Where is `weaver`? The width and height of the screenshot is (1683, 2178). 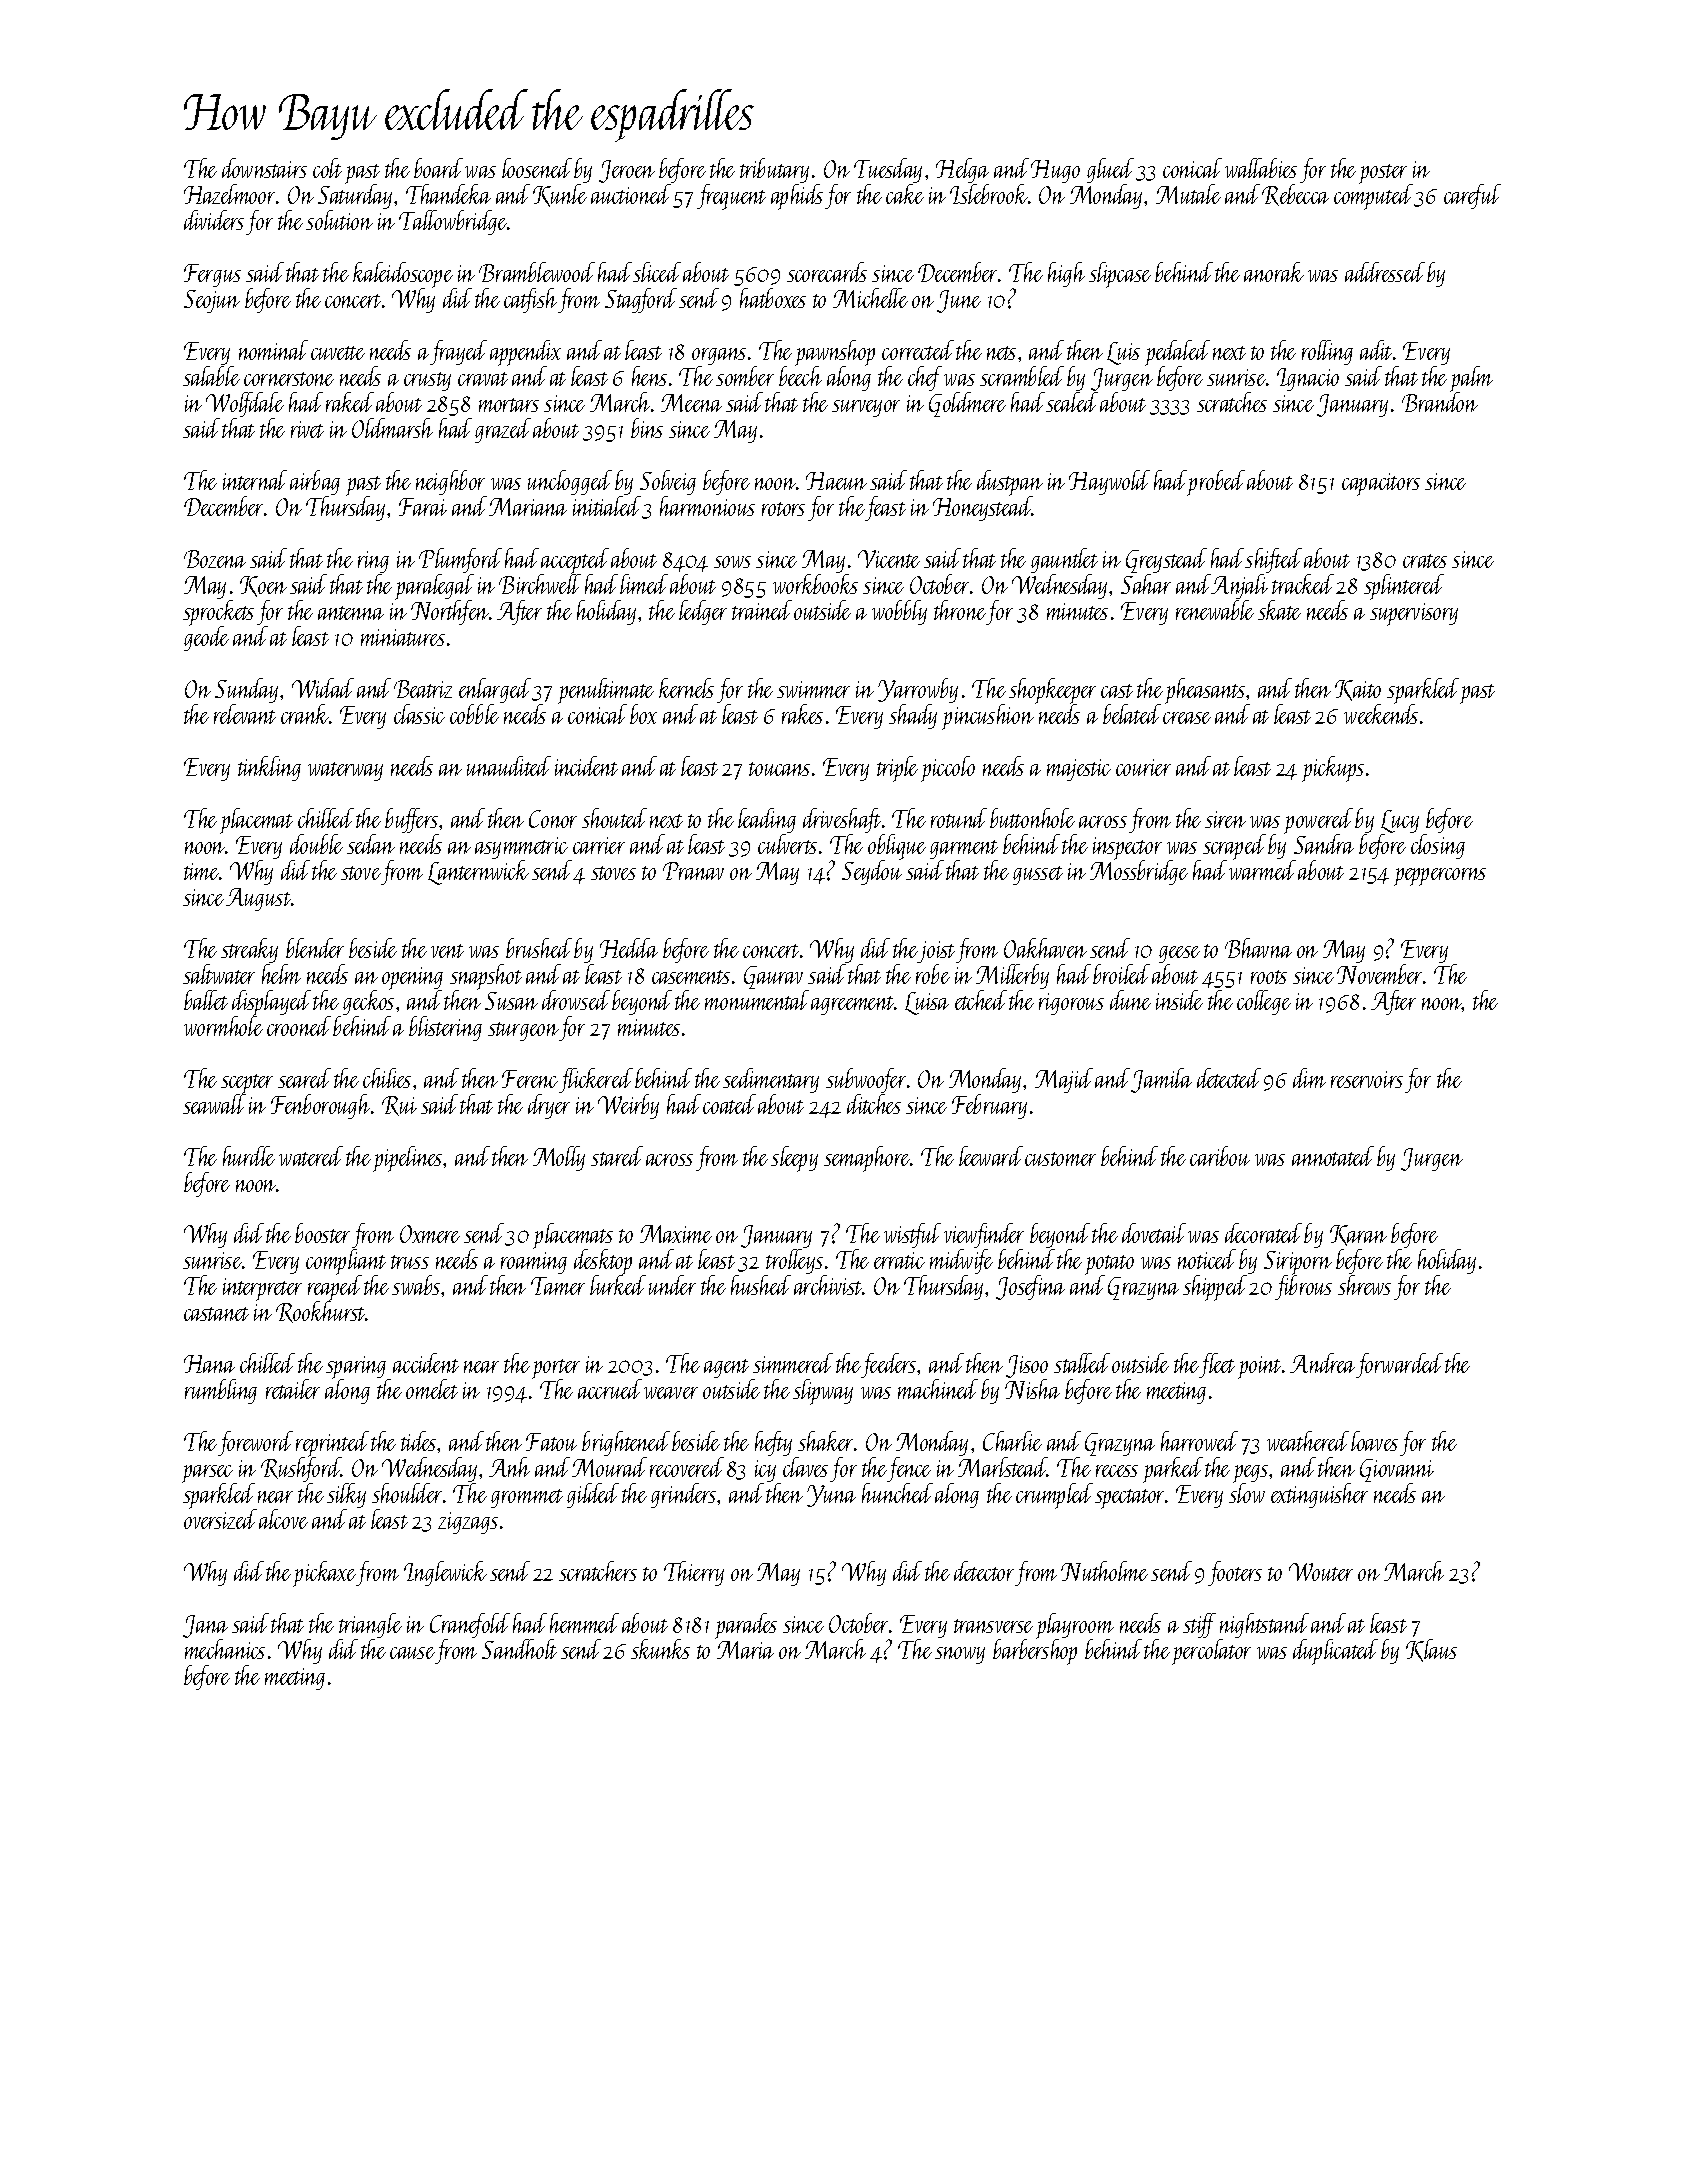 weaver is located at coordinates (671, 1393).
